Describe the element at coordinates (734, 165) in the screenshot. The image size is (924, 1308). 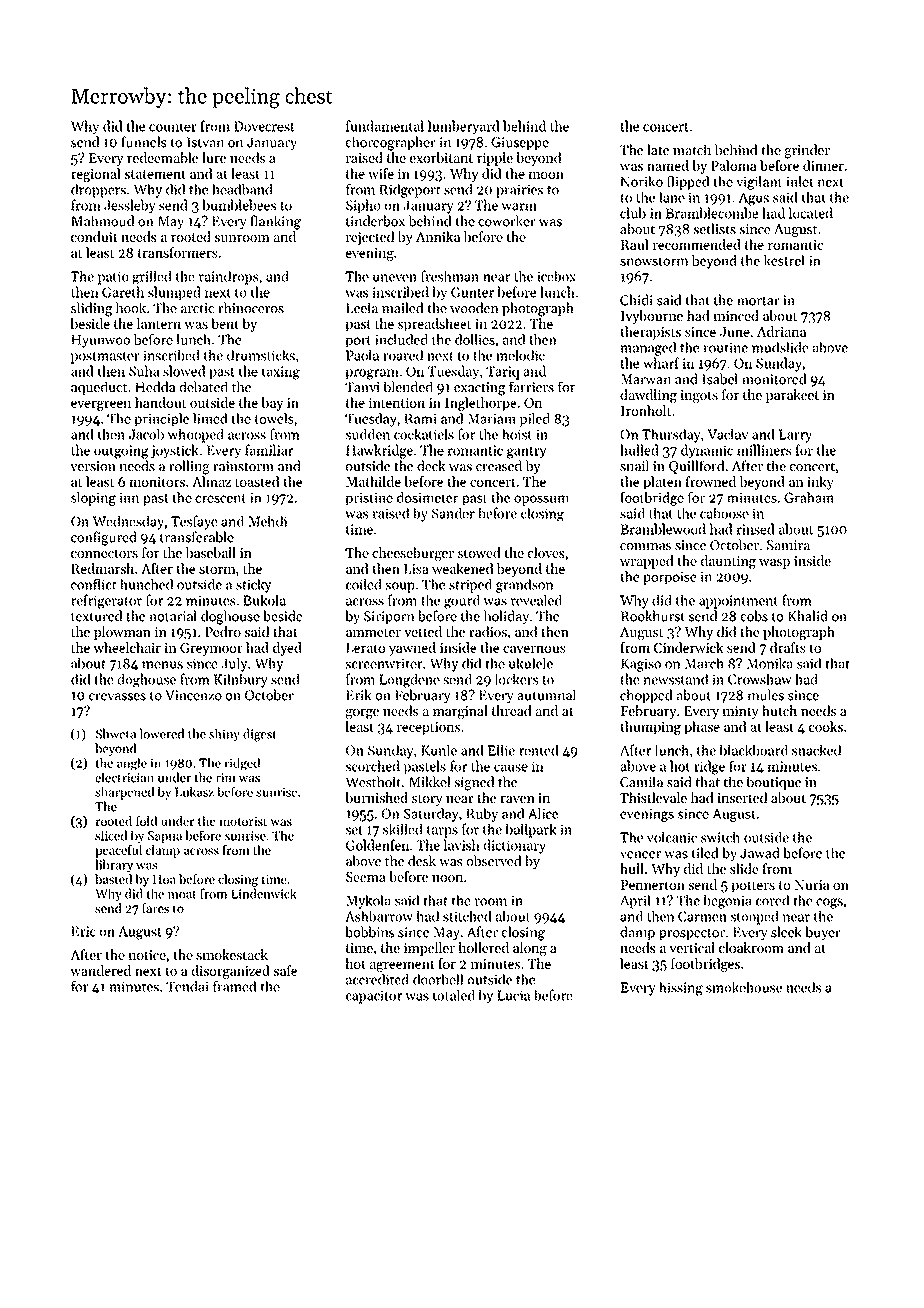
I see `Paloma` at that location.
